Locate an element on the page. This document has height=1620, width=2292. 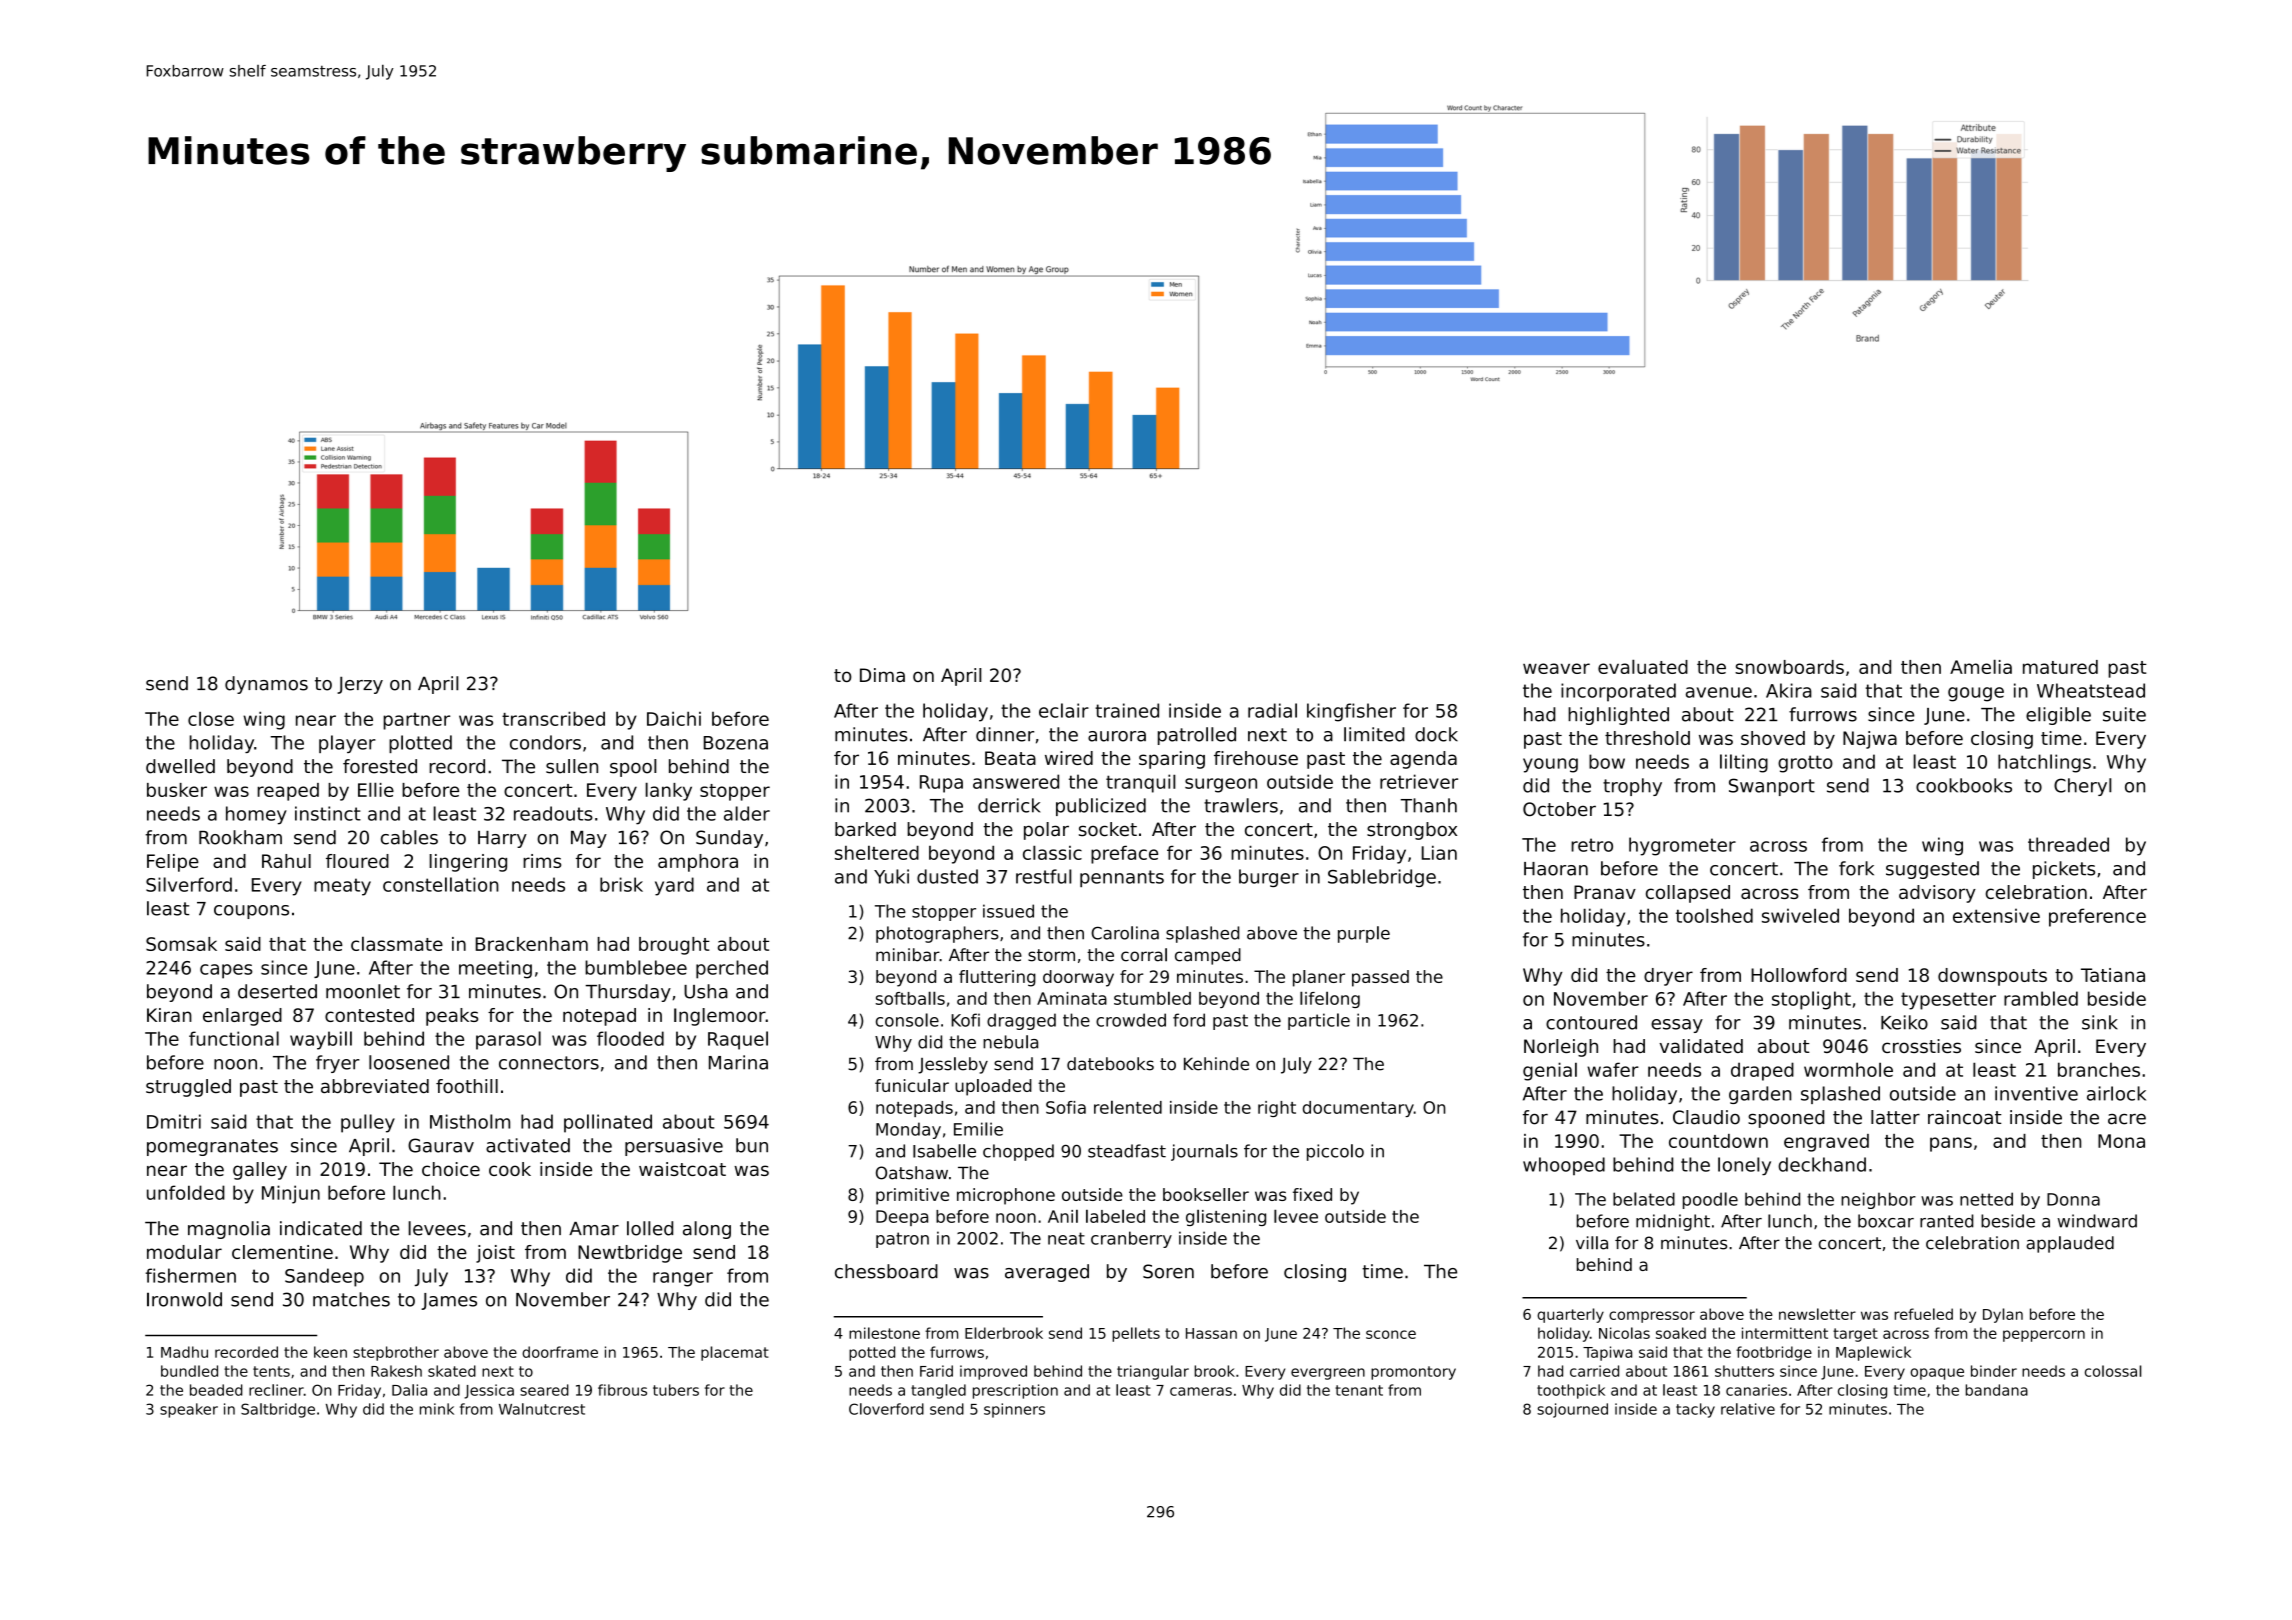
stumbled is located at coordinates (1152, 998).
